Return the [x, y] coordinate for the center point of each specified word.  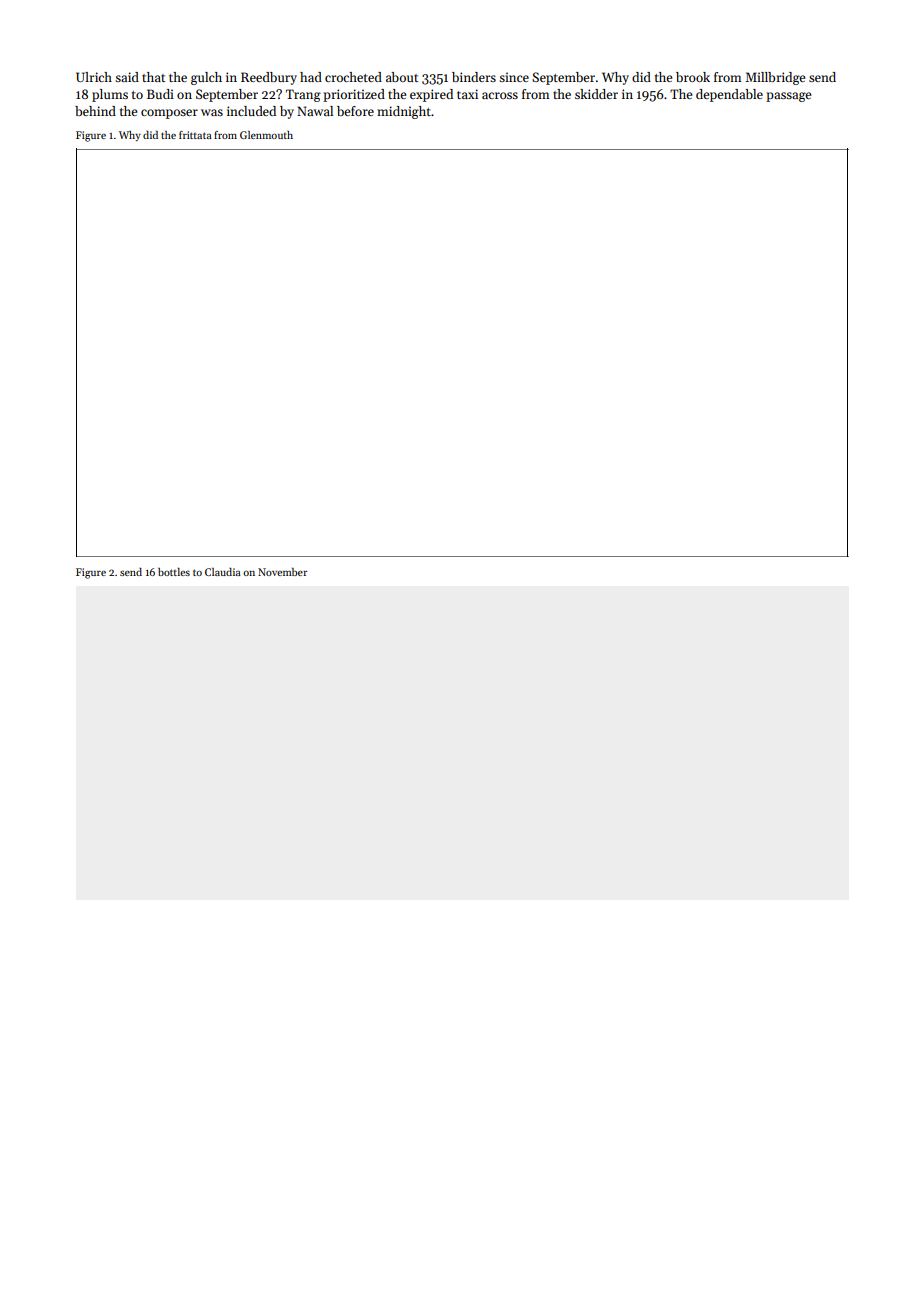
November [283, 572]
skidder [596, 94]
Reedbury [269, 78]
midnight [404, 112]
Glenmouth [266, 135]
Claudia [223, 572]
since [514, 77]
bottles [174, 572]
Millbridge [775, 78]
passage [788, 97]
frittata [195, 135]
